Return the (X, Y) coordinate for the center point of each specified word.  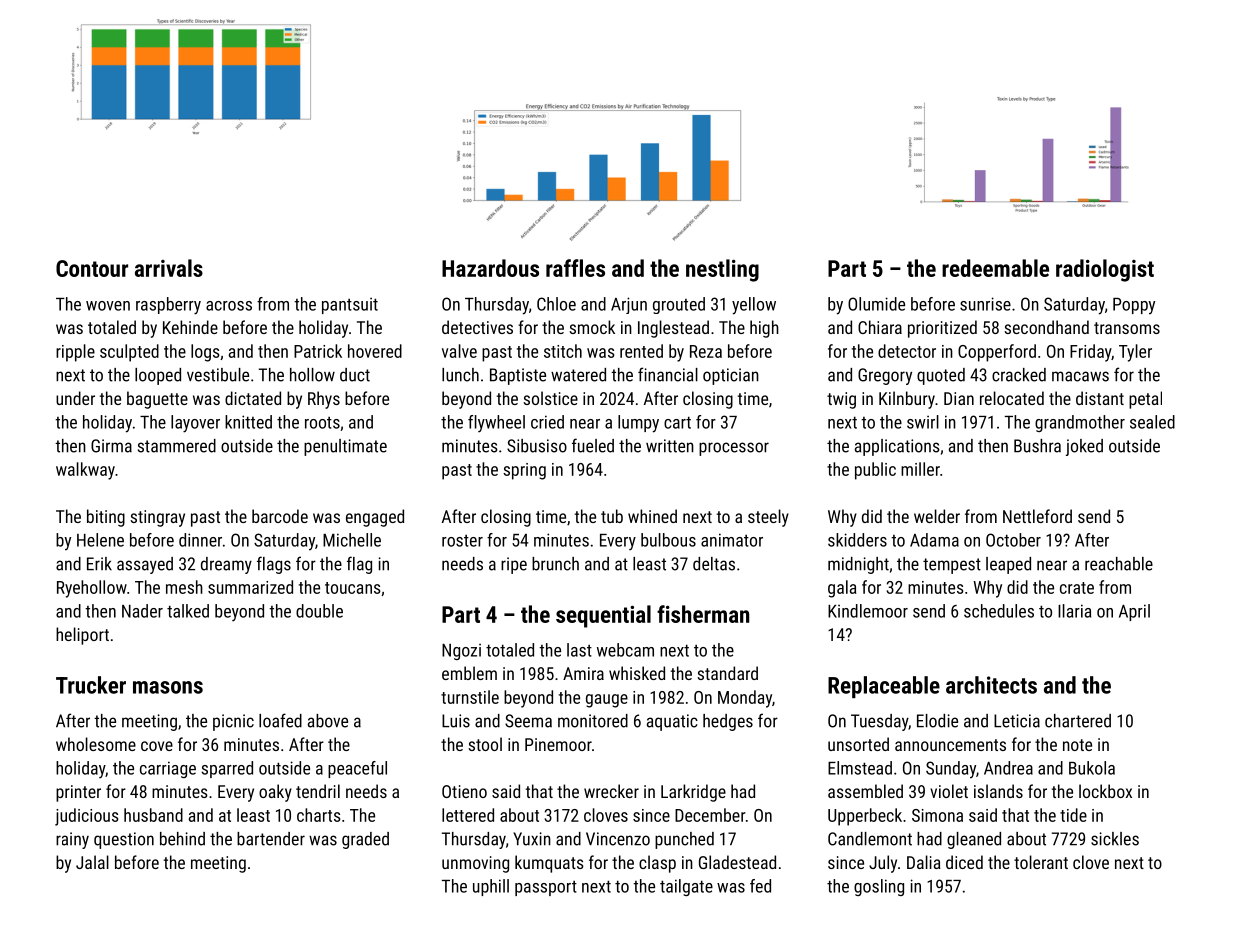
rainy (72, 840)
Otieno (464, 791)
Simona (937, 815)
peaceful (357, 769)
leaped (1008, 565)
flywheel (496, 423)
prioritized (942, 329)
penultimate (345, 447)
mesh (184, 587)
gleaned (974, 840)
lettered (468, 815)
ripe (514, 565)
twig (841, 400)
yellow (754, 306)
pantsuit (350, 306)
